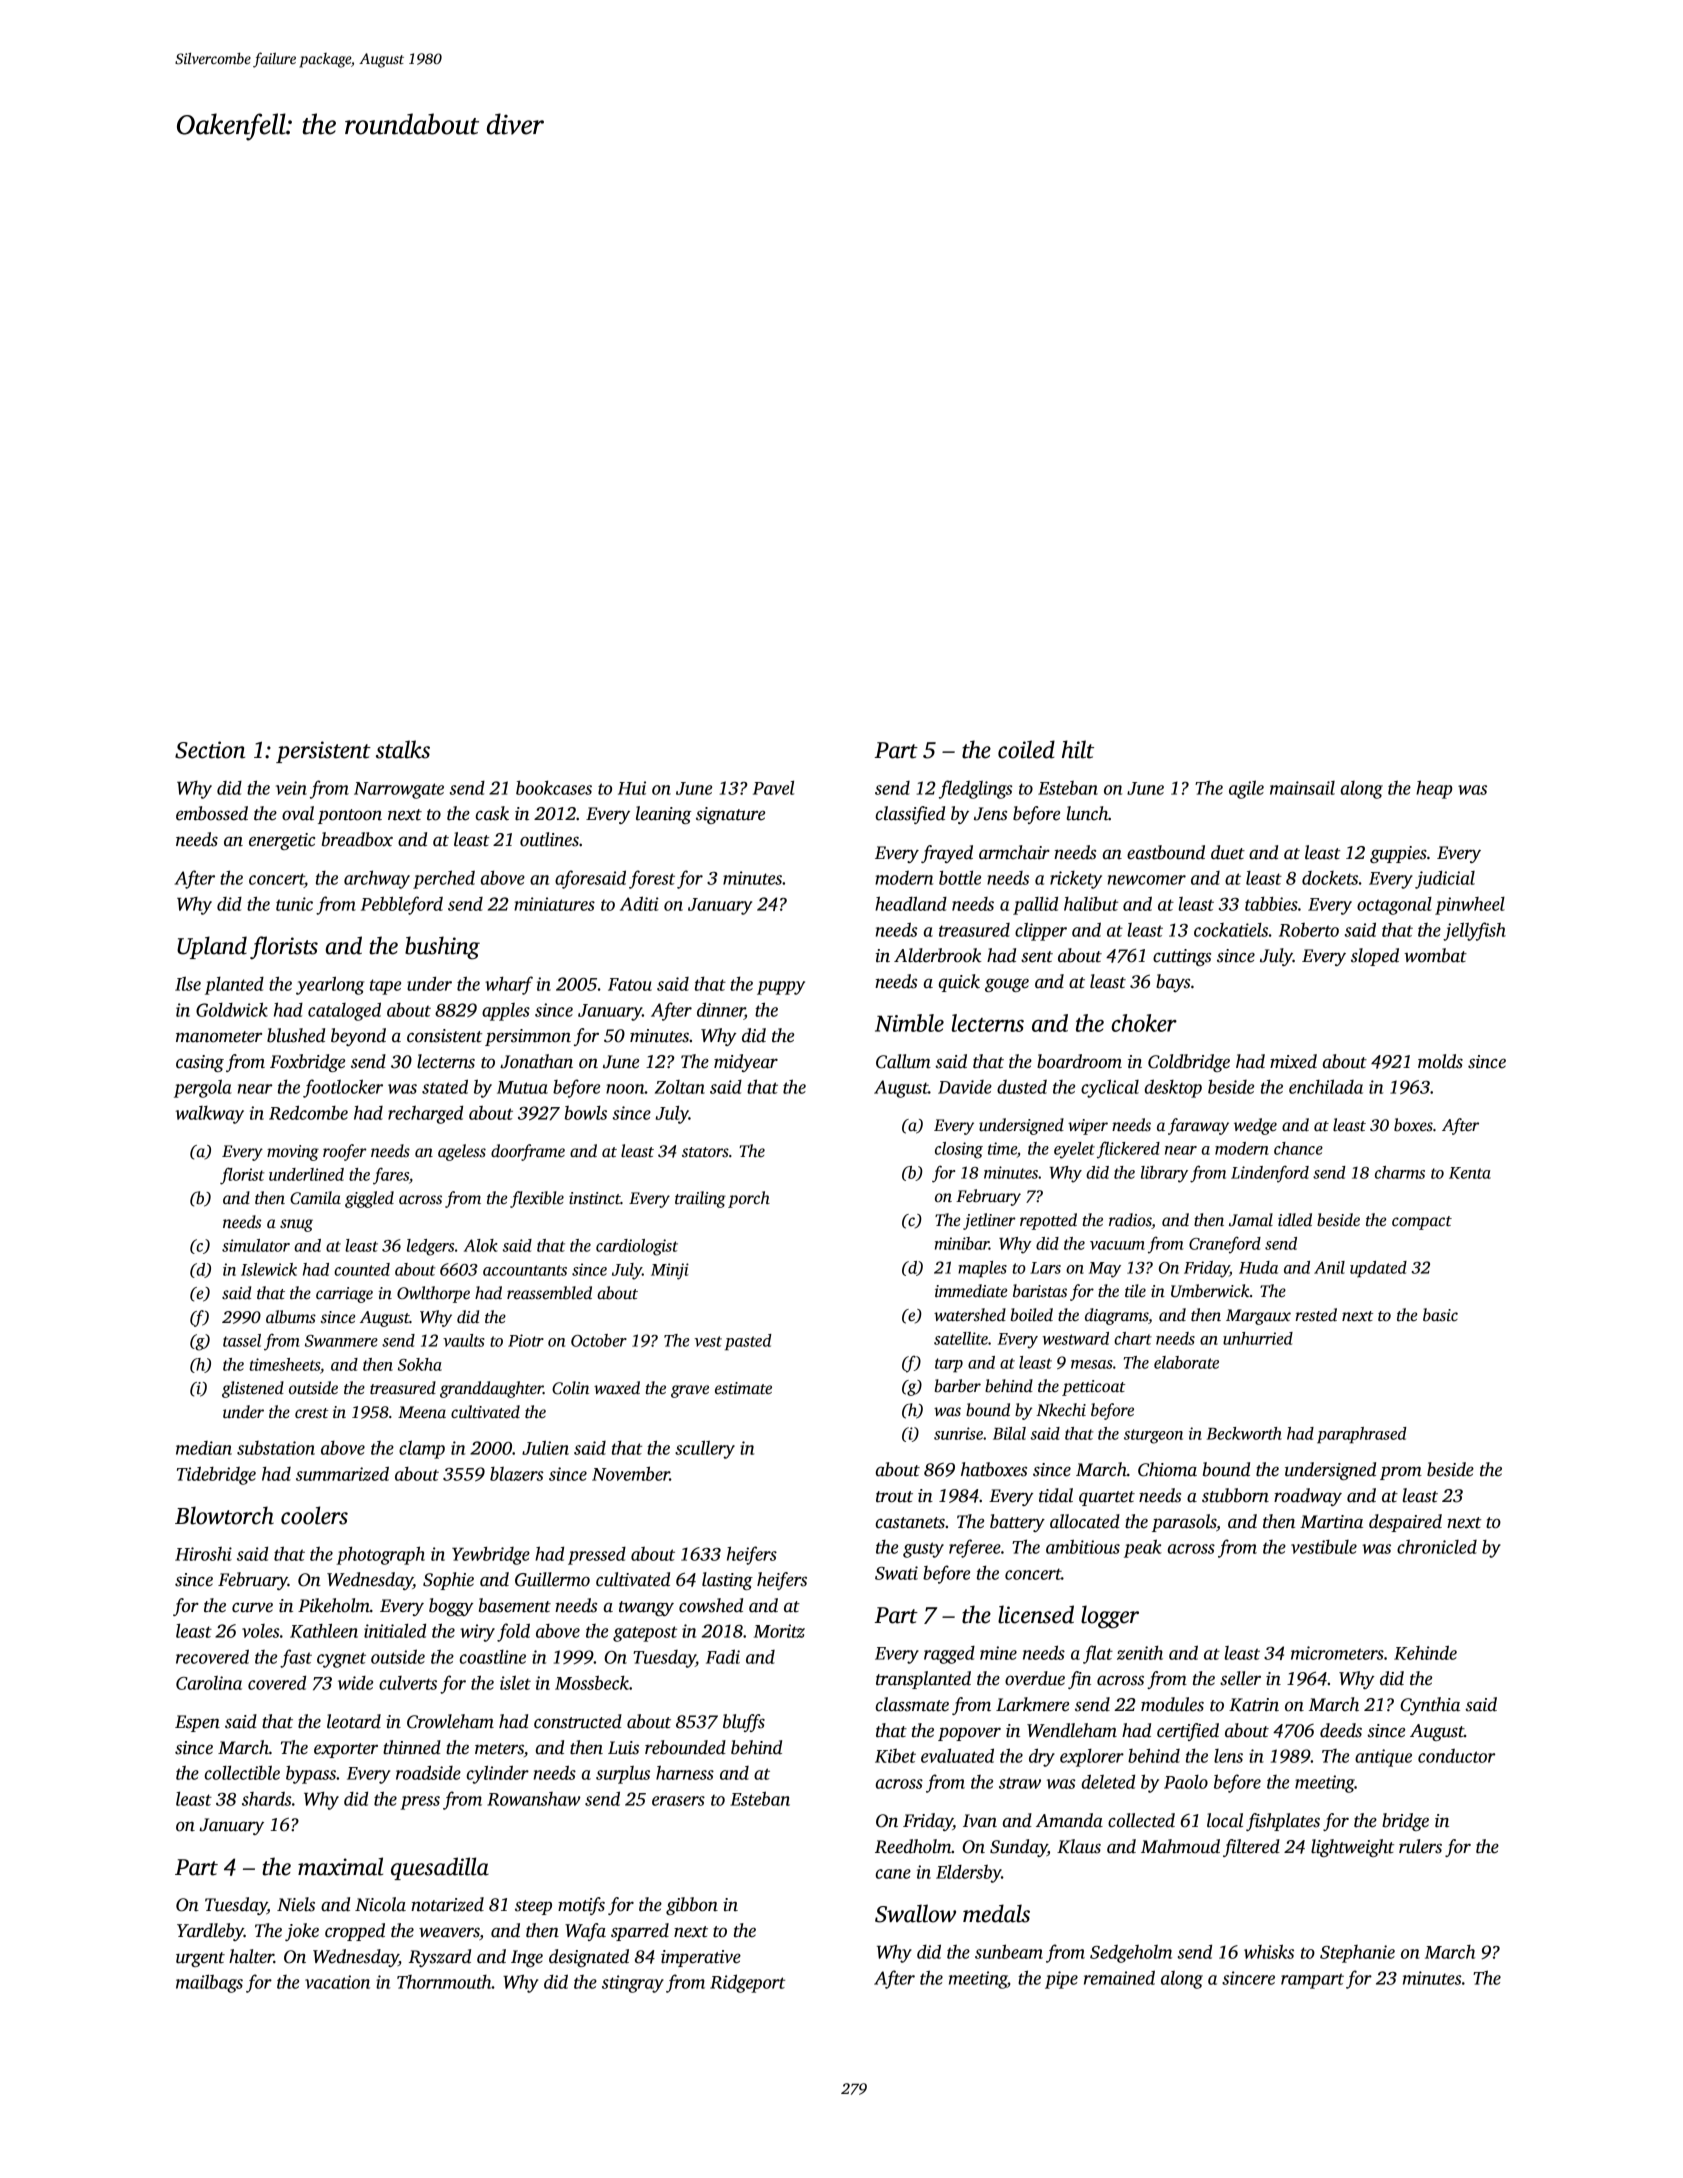 The image size is (1683, 2178). Describe the element at coordinates (315, 1198) in the screenshot. I see `Camila` at that location.
